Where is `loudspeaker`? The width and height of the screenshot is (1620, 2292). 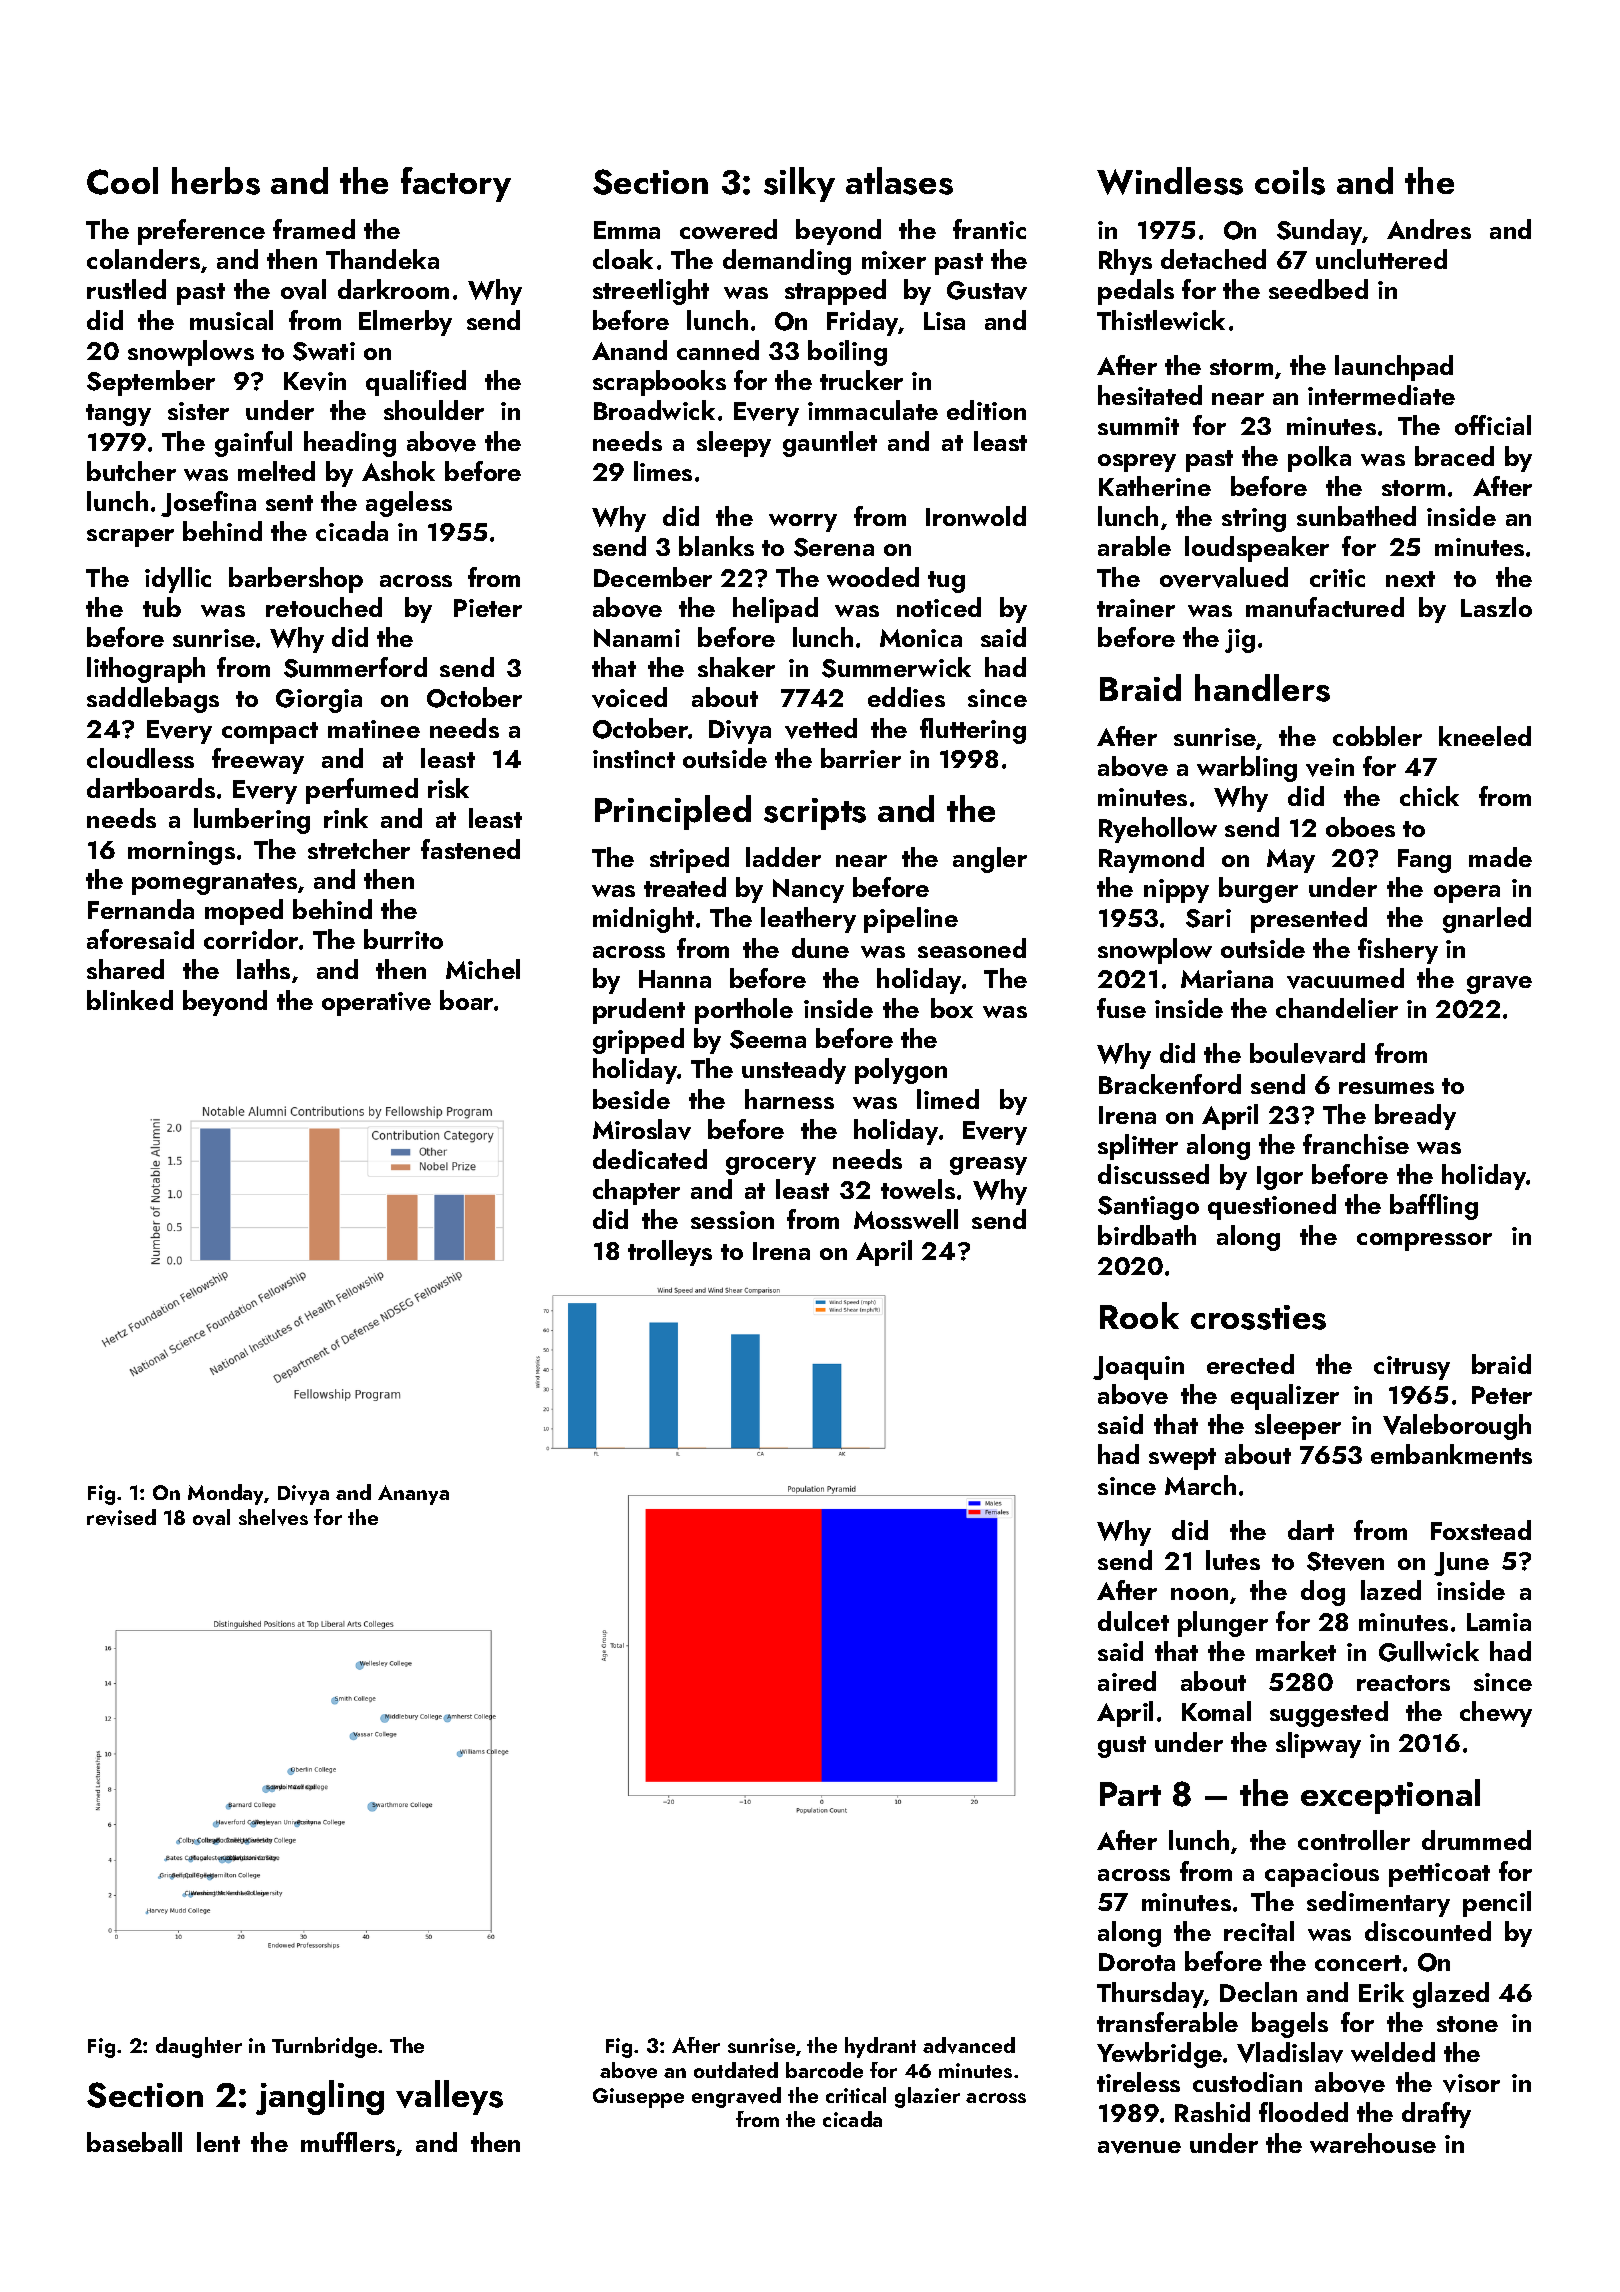 loudspeaker is located at coordinates (1257, 549).
